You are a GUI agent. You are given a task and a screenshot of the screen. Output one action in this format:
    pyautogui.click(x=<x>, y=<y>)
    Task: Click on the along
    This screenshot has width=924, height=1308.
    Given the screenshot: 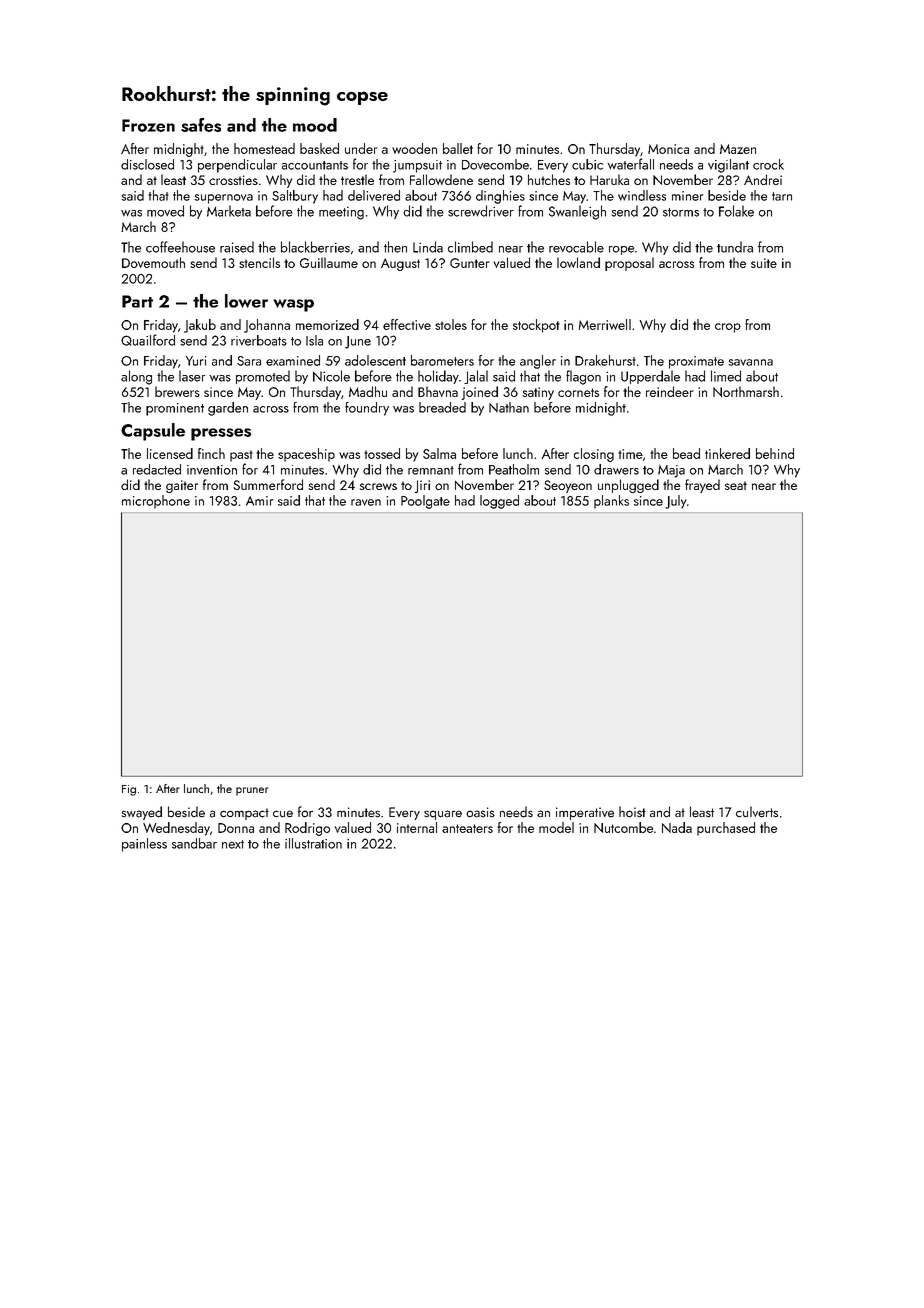 What is the action you would take?
    pyautogui.click(x=136, y=377)
